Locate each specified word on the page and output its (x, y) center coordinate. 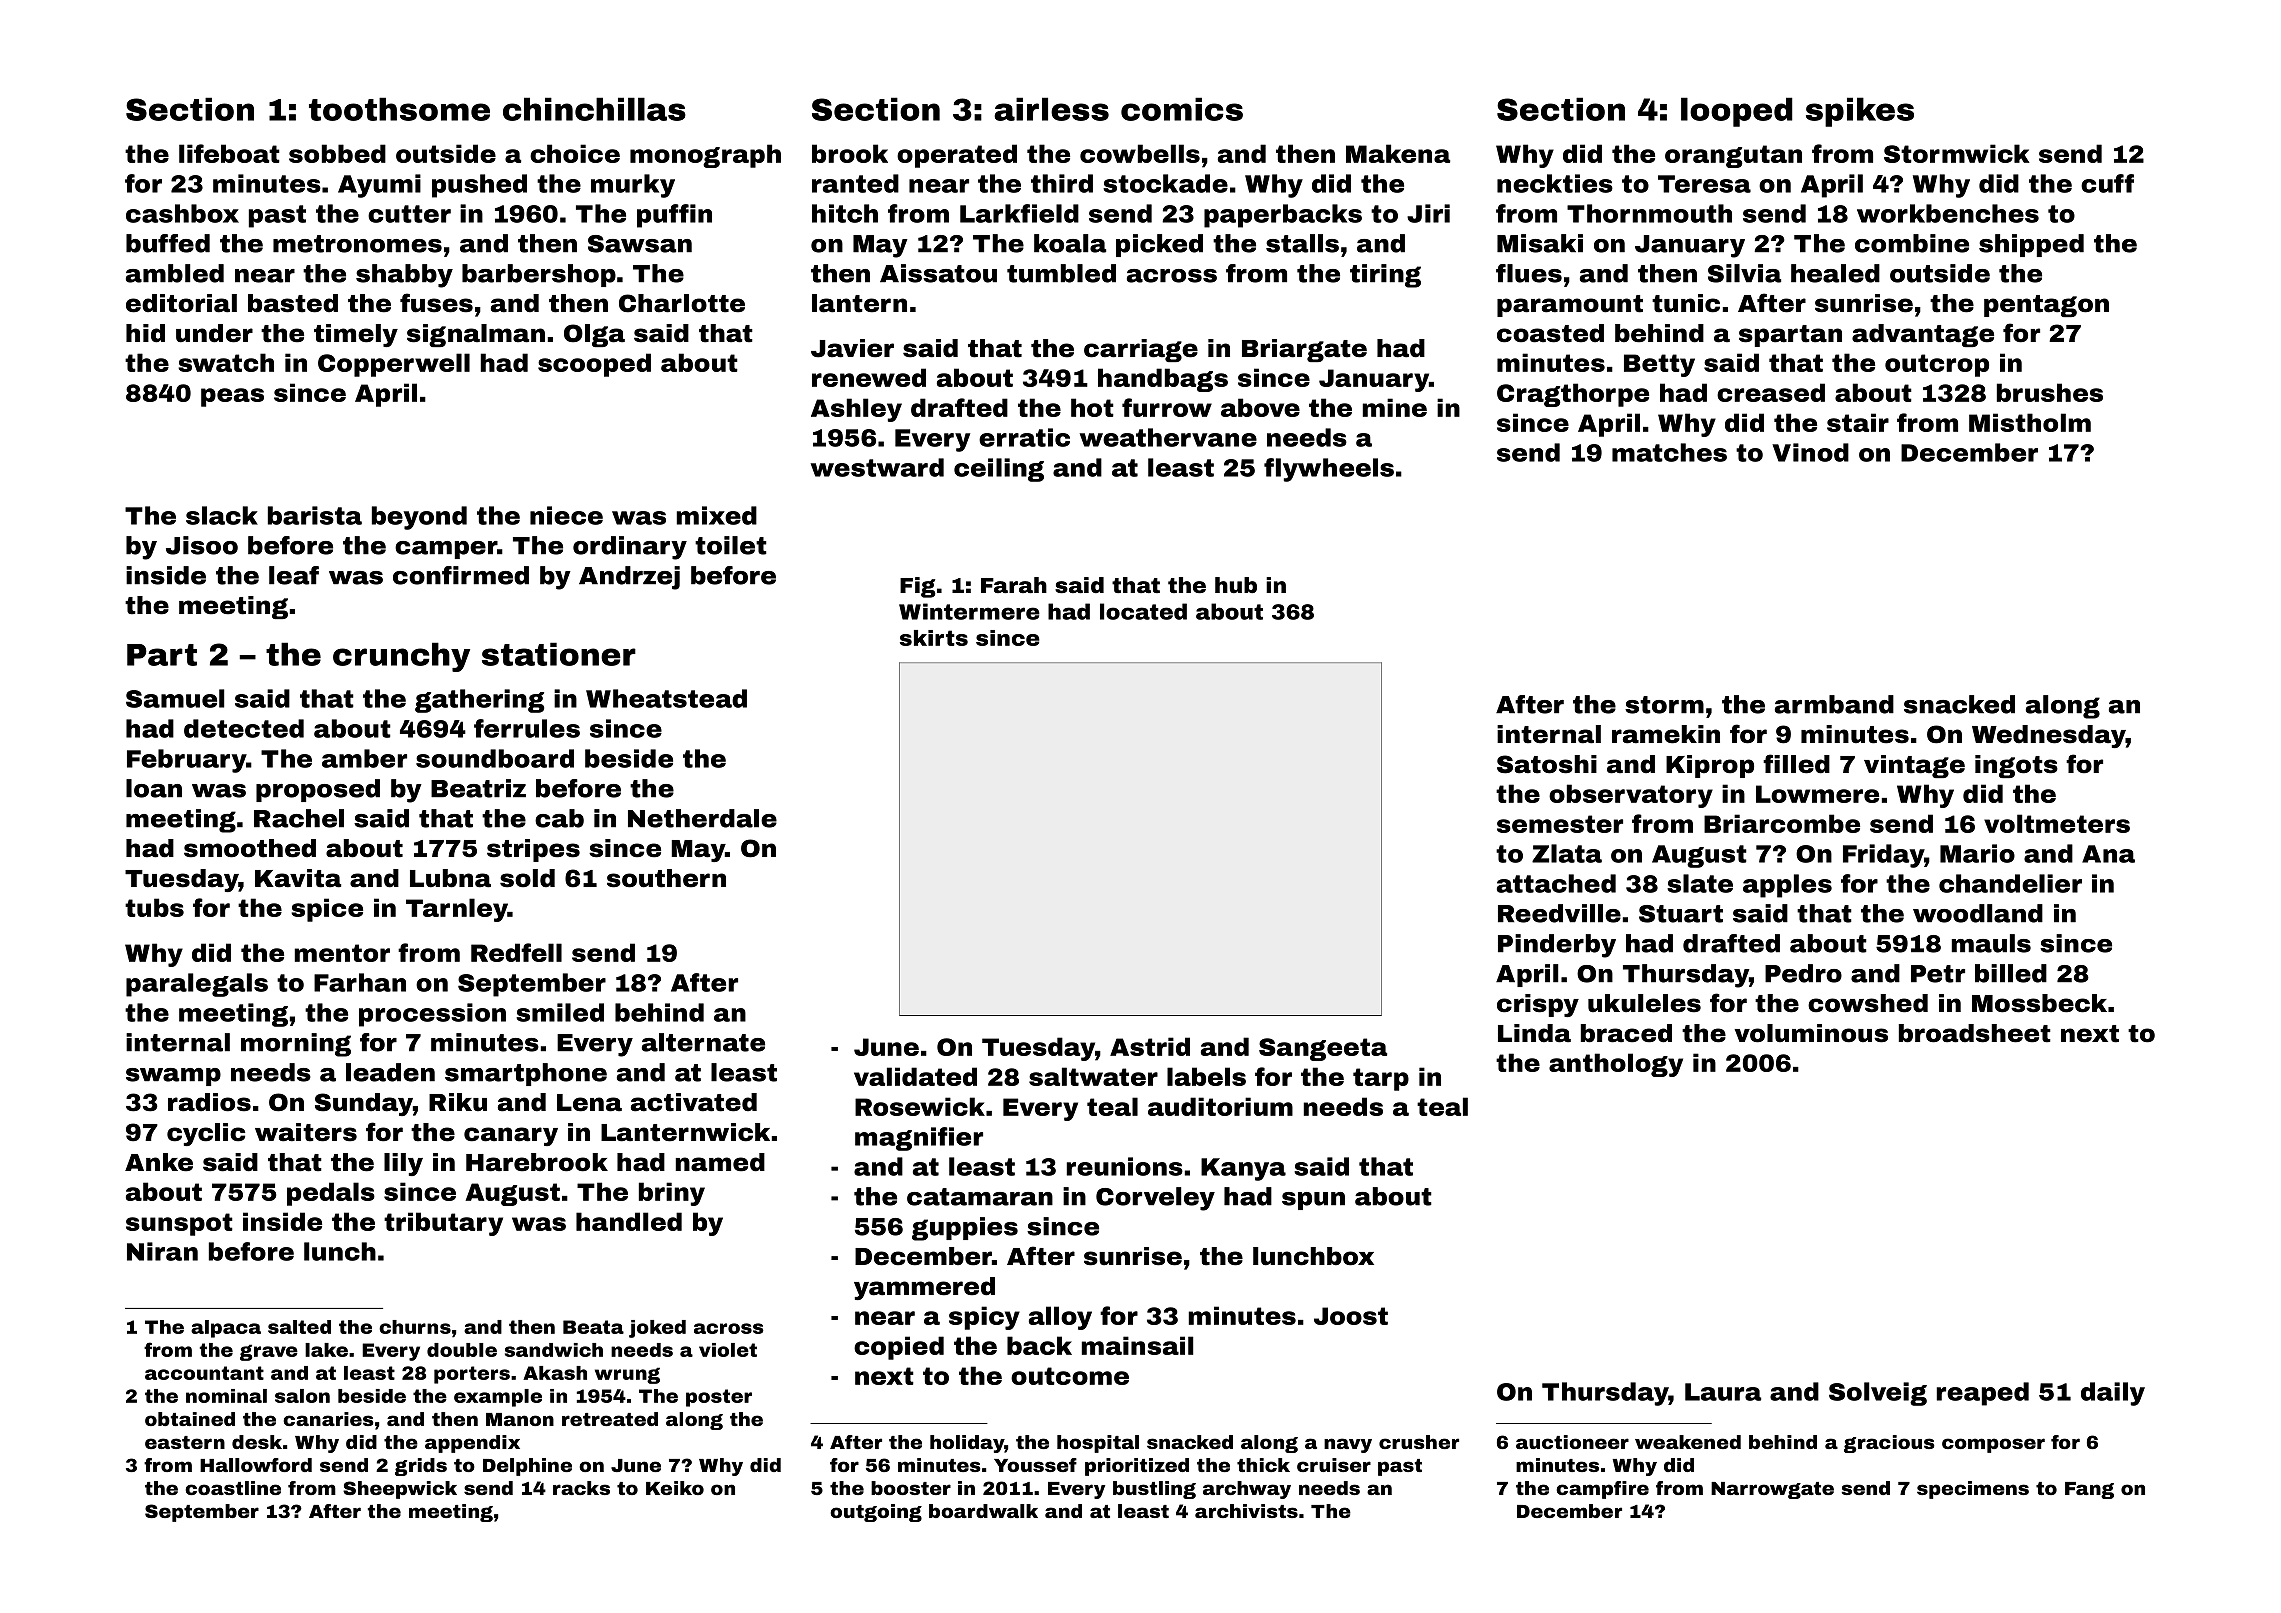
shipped (2031, 245)
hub (1236, 585)
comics (1182, 109)
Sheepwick (400, 1490)
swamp (173, 1077)
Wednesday (2049, 736)
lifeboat (229, 153)
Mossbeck (2039, 1003)
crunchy (401, 657)
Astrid (1150, 1046)
